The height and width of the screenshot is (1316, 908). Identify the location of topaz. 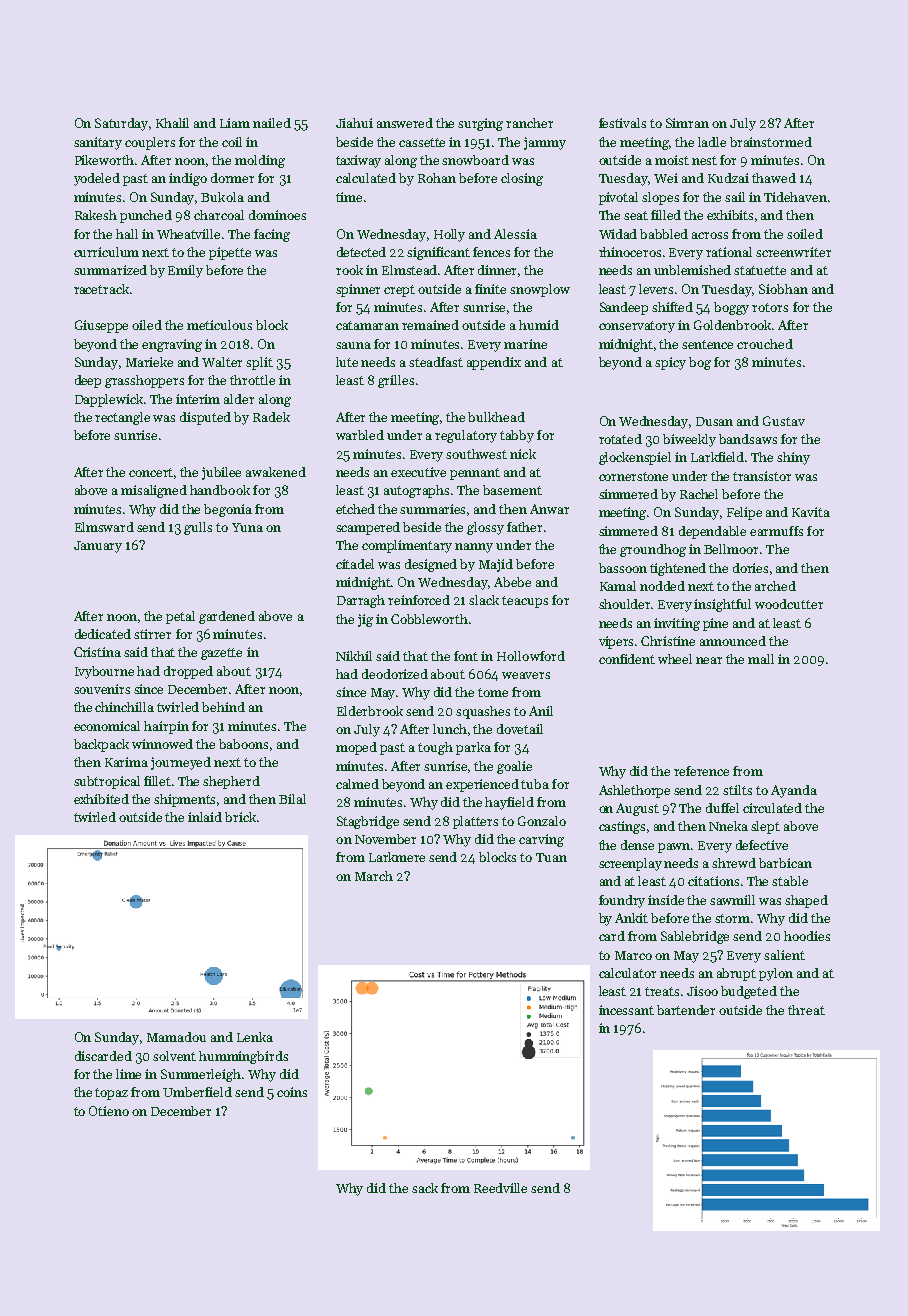
(111, 1094).
